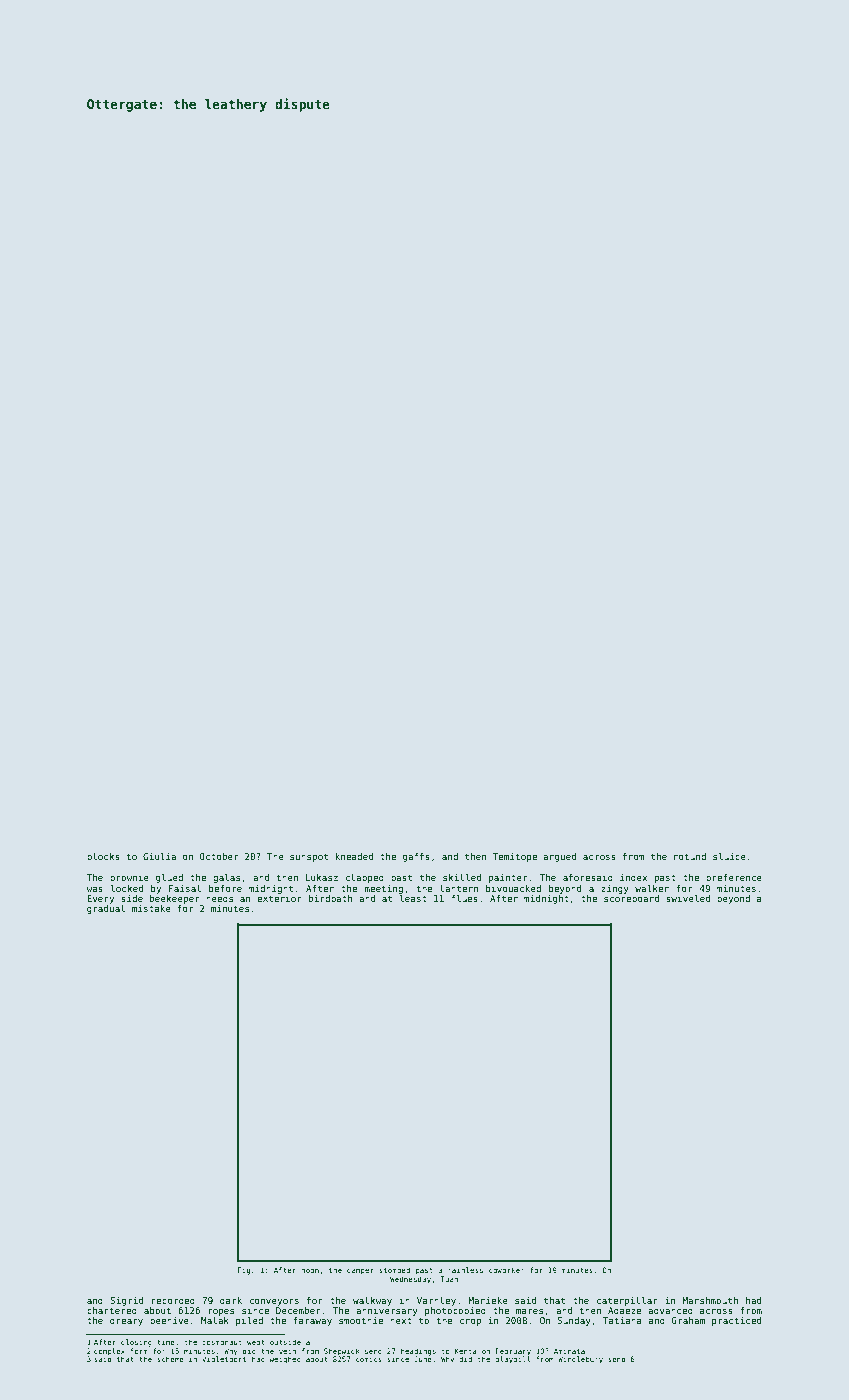 This screenshot has width=849, height=1400. Describe the element at coordinates (710, 1300) in the screenshot. I see `Marshmouth` at that location.
